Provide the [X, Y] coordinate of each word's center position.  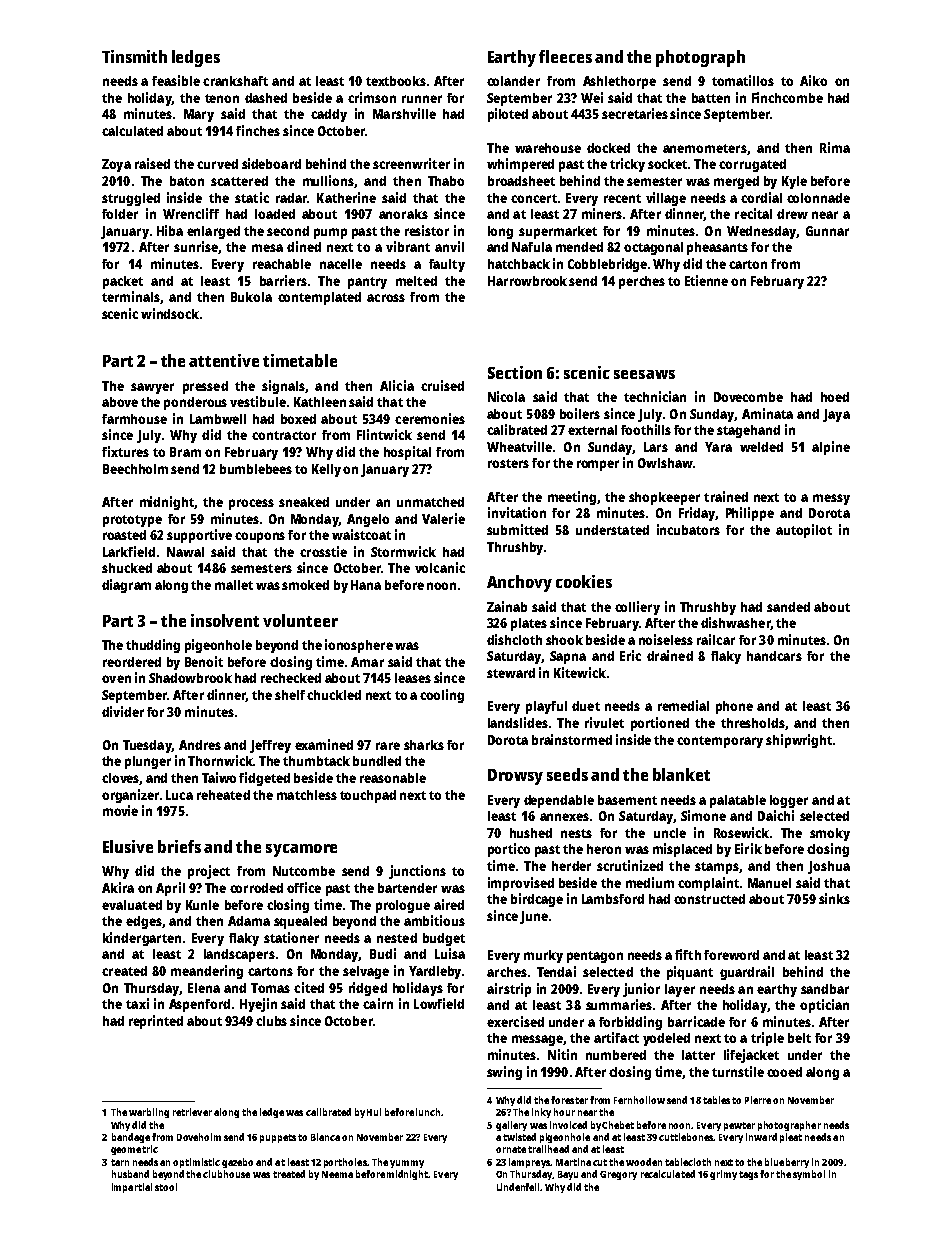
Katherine [346, 197]
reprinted [156, 1022]
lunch [428, 1112]
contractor [284, 435]
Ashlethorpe [619, 82]
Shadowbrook [190, 678]
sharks [424, 745]
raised [152, 163]
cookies [584, 581]
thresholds [753, 723]
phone [734, 707]
